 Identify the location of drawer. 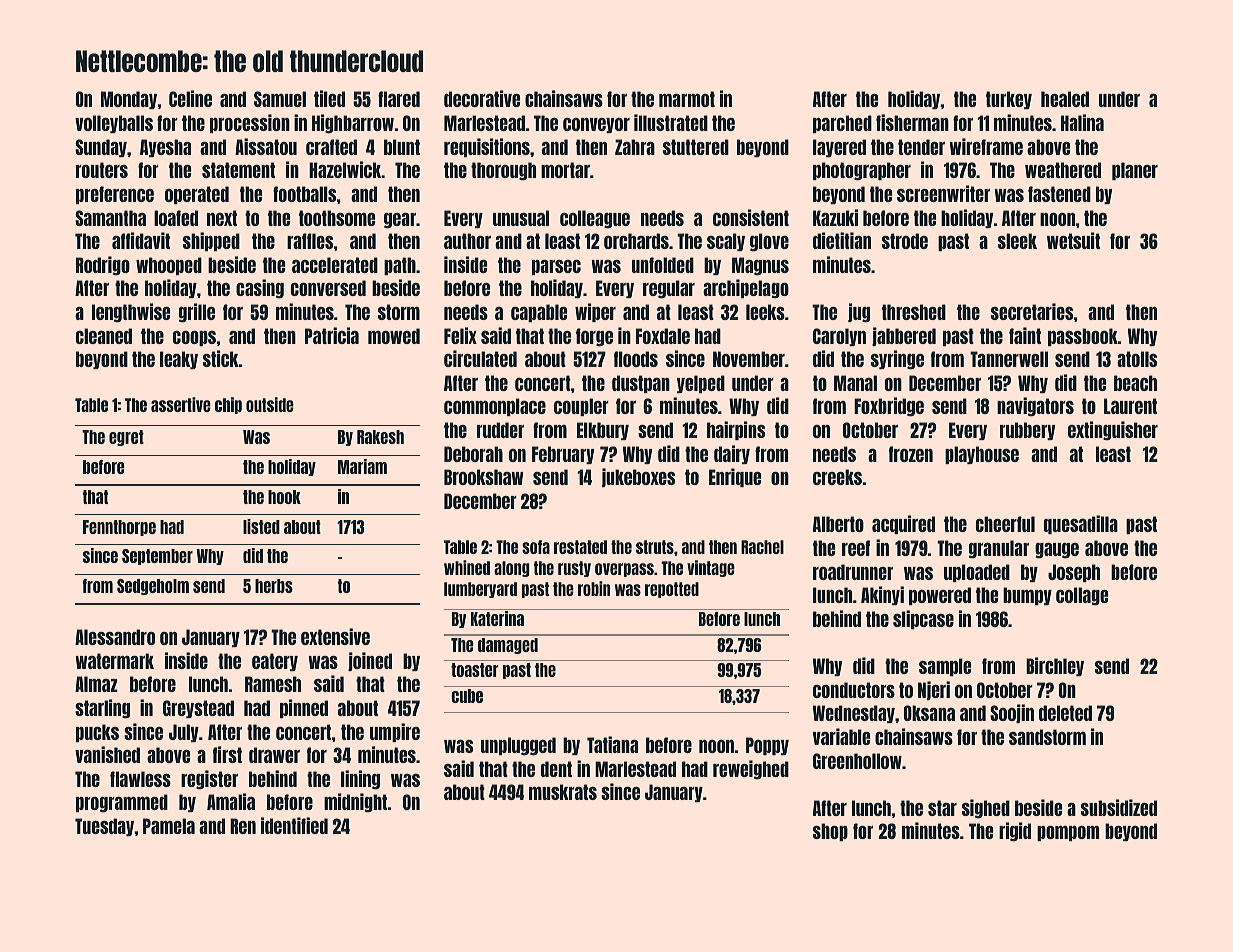
(274, 755).
